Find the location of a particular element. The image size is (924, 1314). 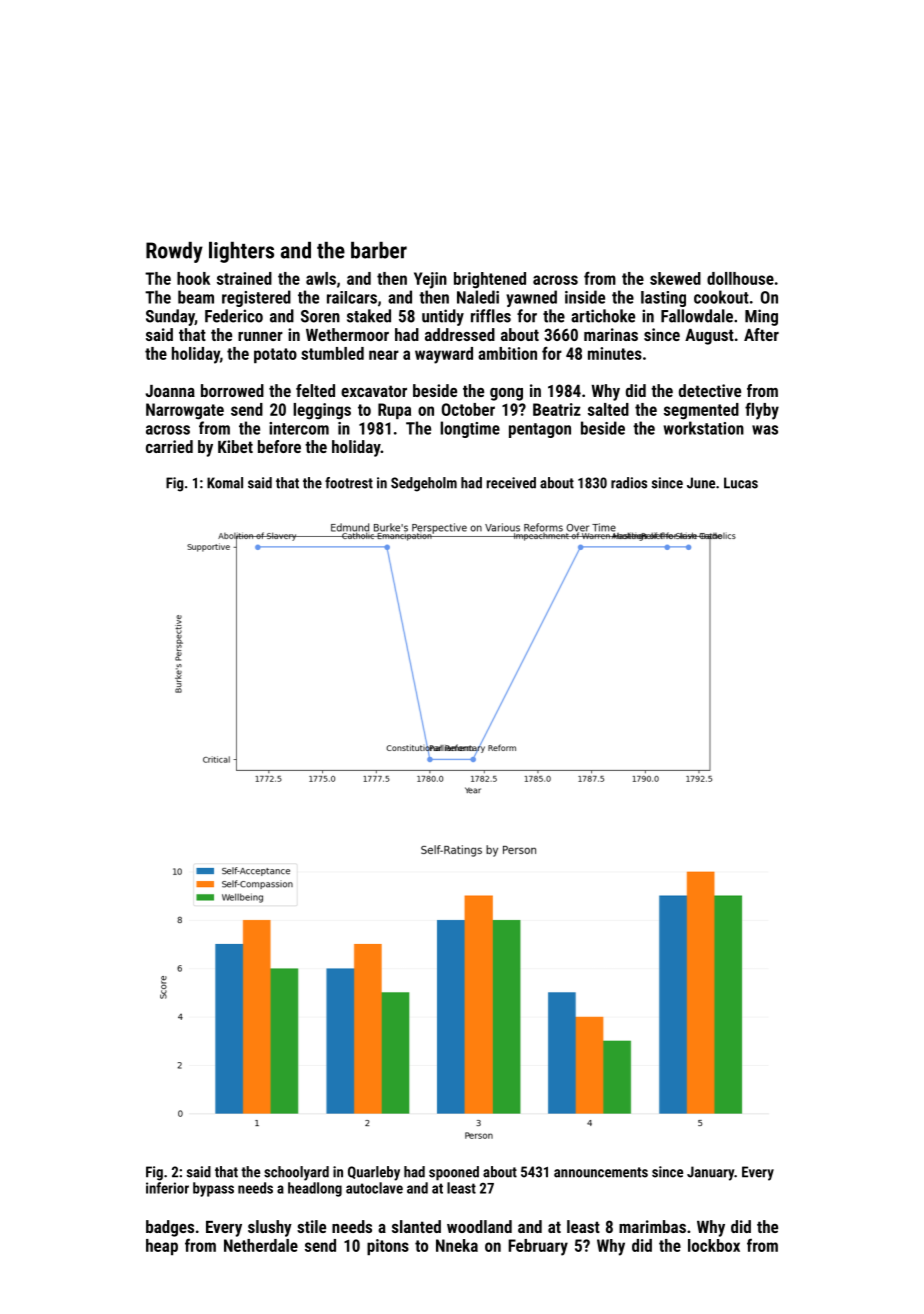

announcements is located at coordinates (601, 1172).
